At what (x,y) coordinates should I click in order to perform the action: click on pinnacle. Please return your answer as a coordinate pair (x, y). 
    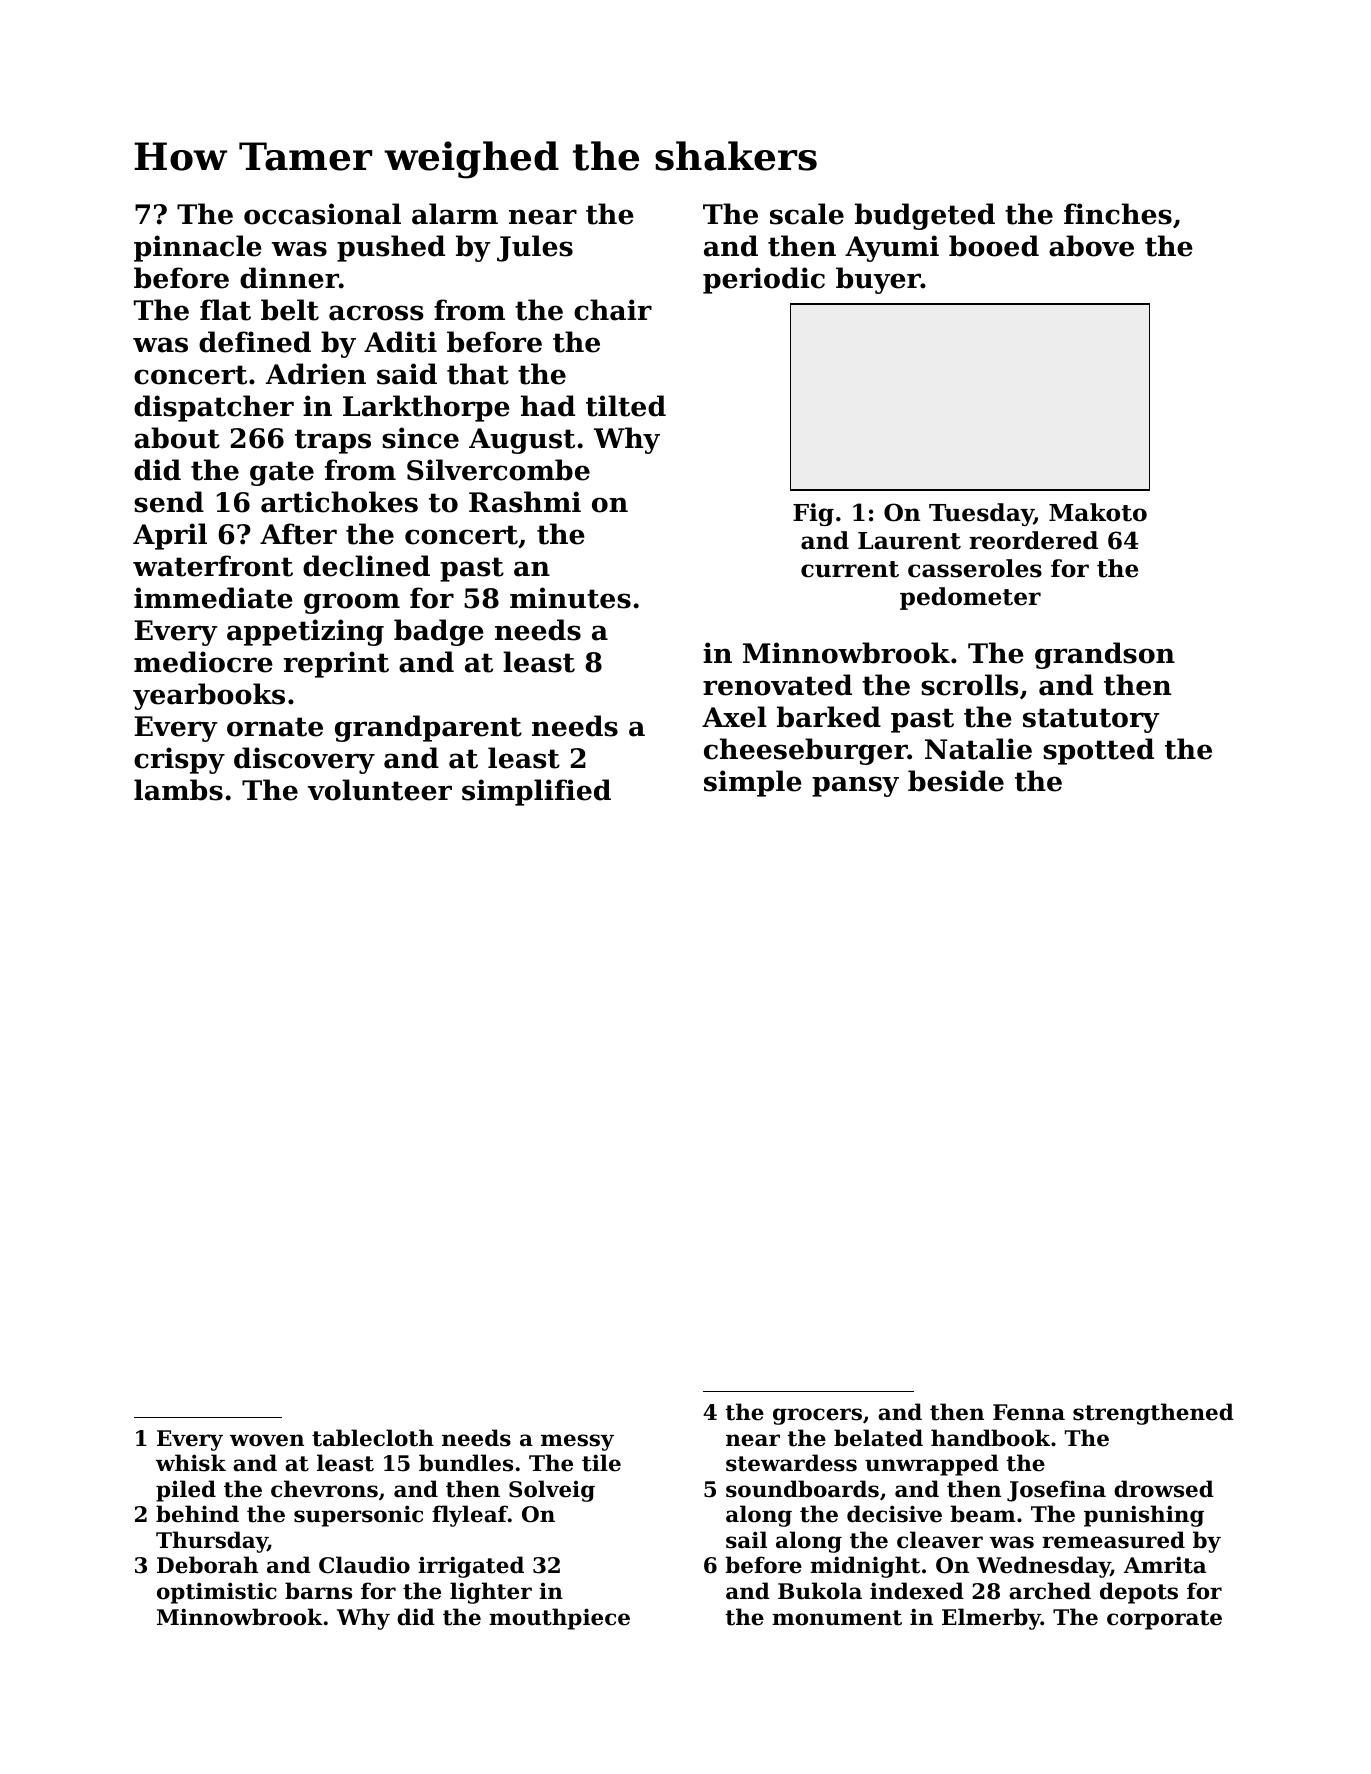
    Looking at the image, I should click on (198, 248).
